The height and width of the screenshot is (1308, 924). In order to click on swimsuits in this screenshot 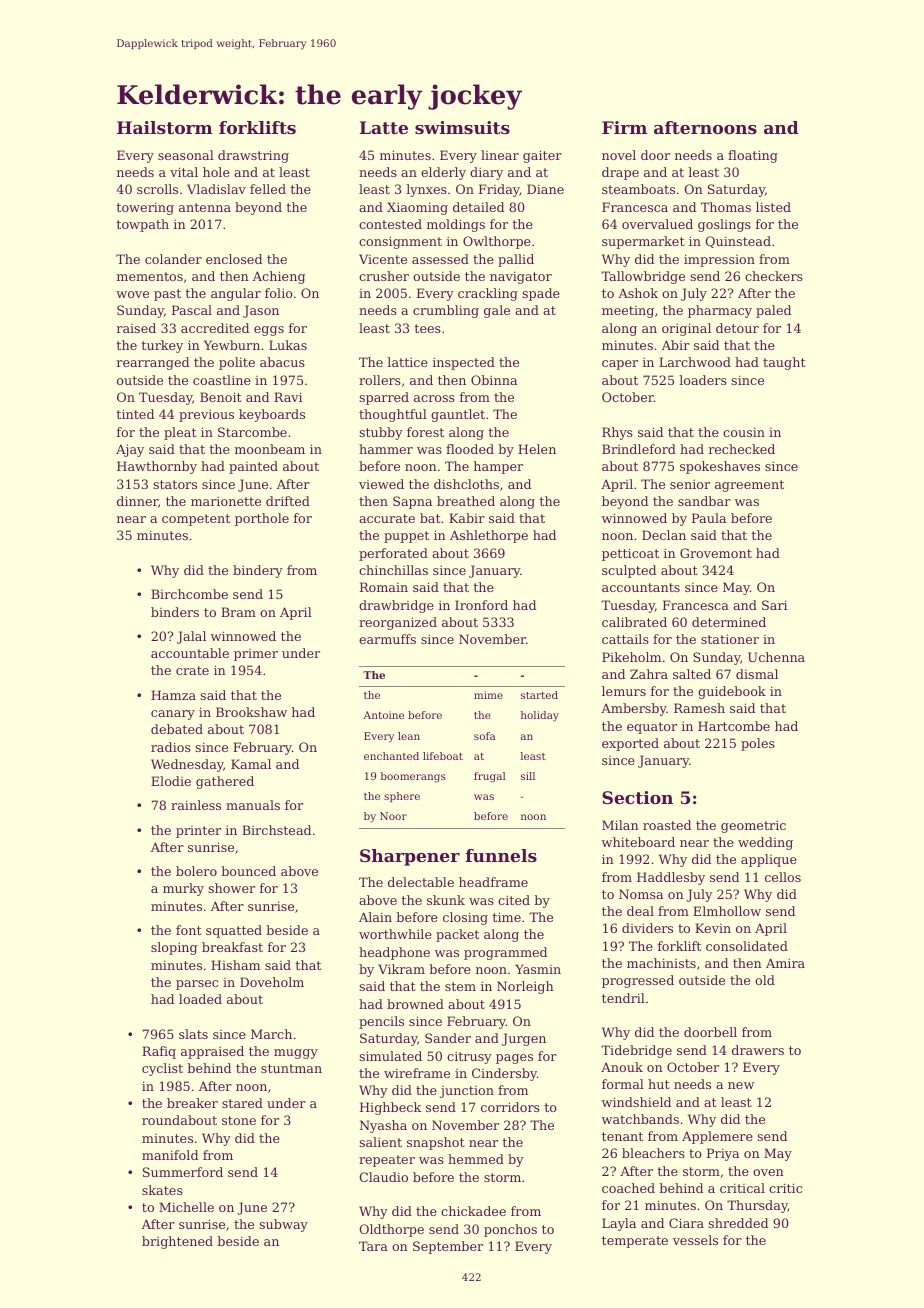, I will do `click(462, 127)`.
